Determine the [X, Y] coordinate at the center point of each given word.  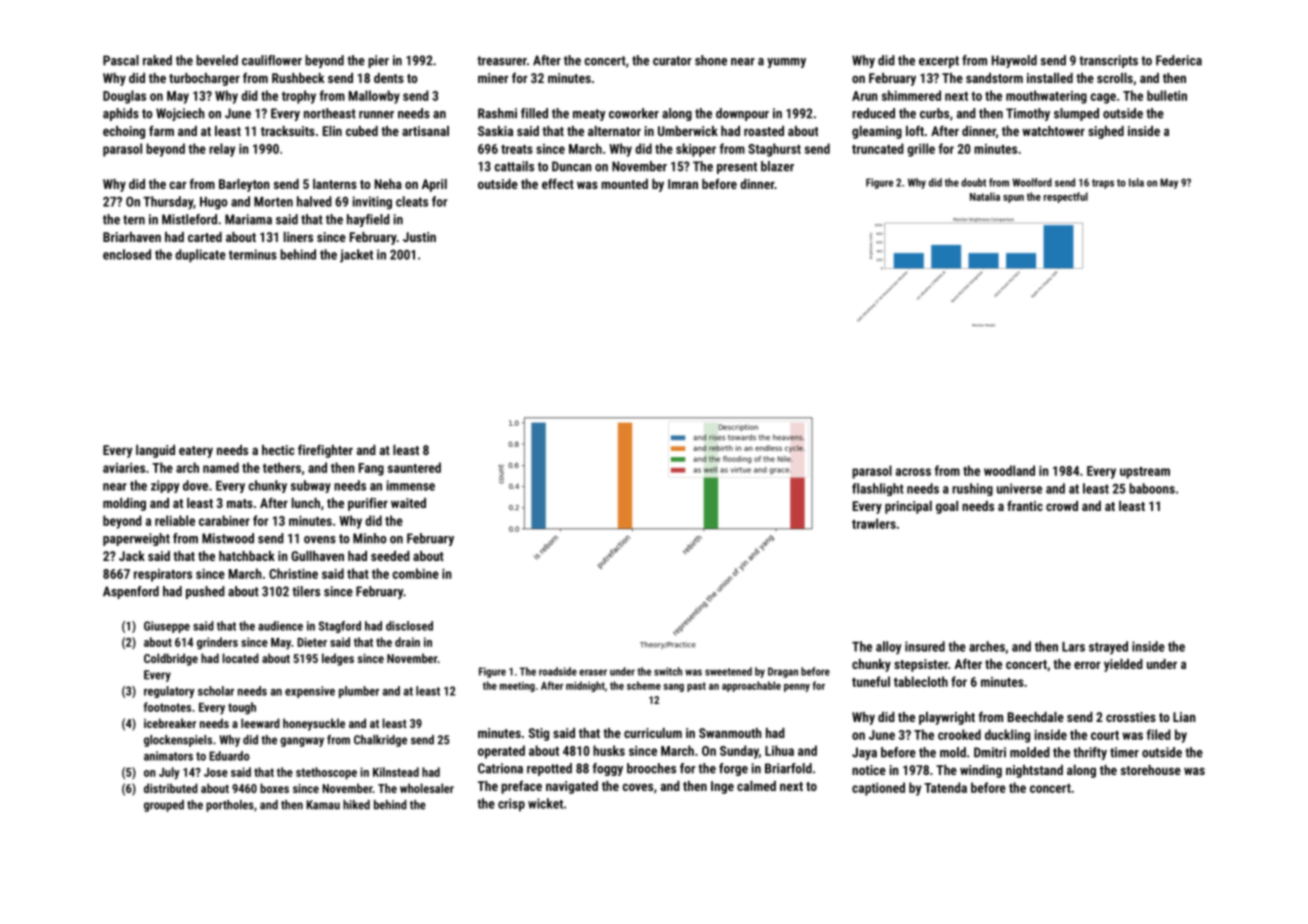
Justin [419, 237]
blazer [777, 166]
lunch [306, 503]
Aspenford [131, 592]
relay [222, 150]
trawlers [874, 523]
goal [947, 507]
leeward [260, 723]
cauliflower [272, 60]
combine [415, 573]
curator [672, 61]
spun [1013, 199]
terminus [253, 254]
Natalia [985, 196]
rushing [972, 489]
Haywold [1014, 61]
